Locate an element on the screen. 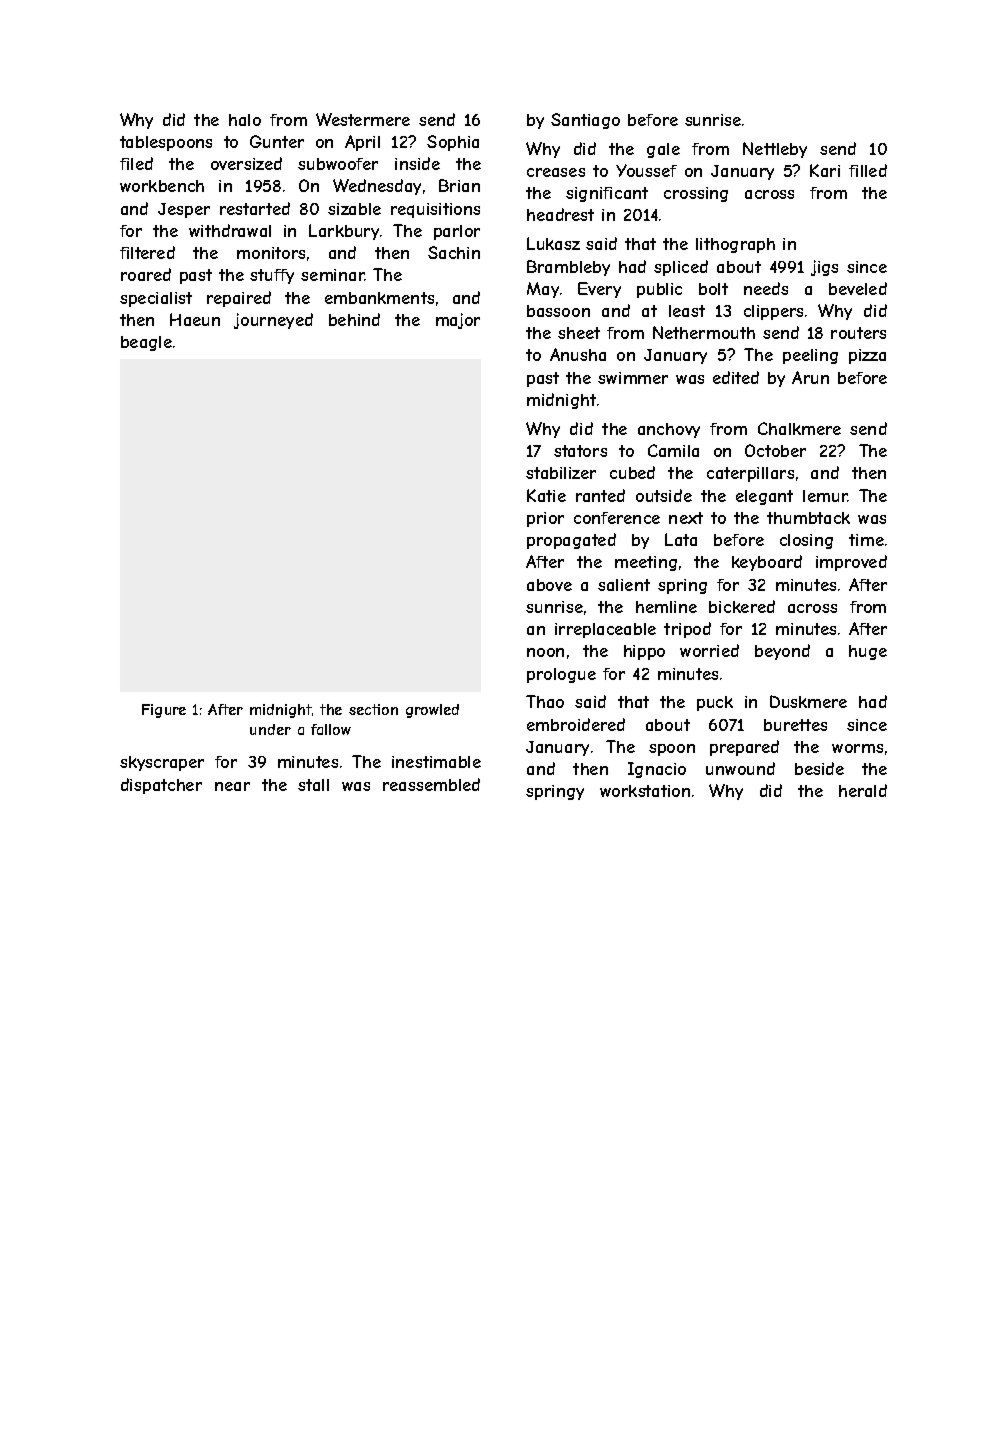 The image size is (1008, 1432). Nettleby is located at coordinates (775, 150).
